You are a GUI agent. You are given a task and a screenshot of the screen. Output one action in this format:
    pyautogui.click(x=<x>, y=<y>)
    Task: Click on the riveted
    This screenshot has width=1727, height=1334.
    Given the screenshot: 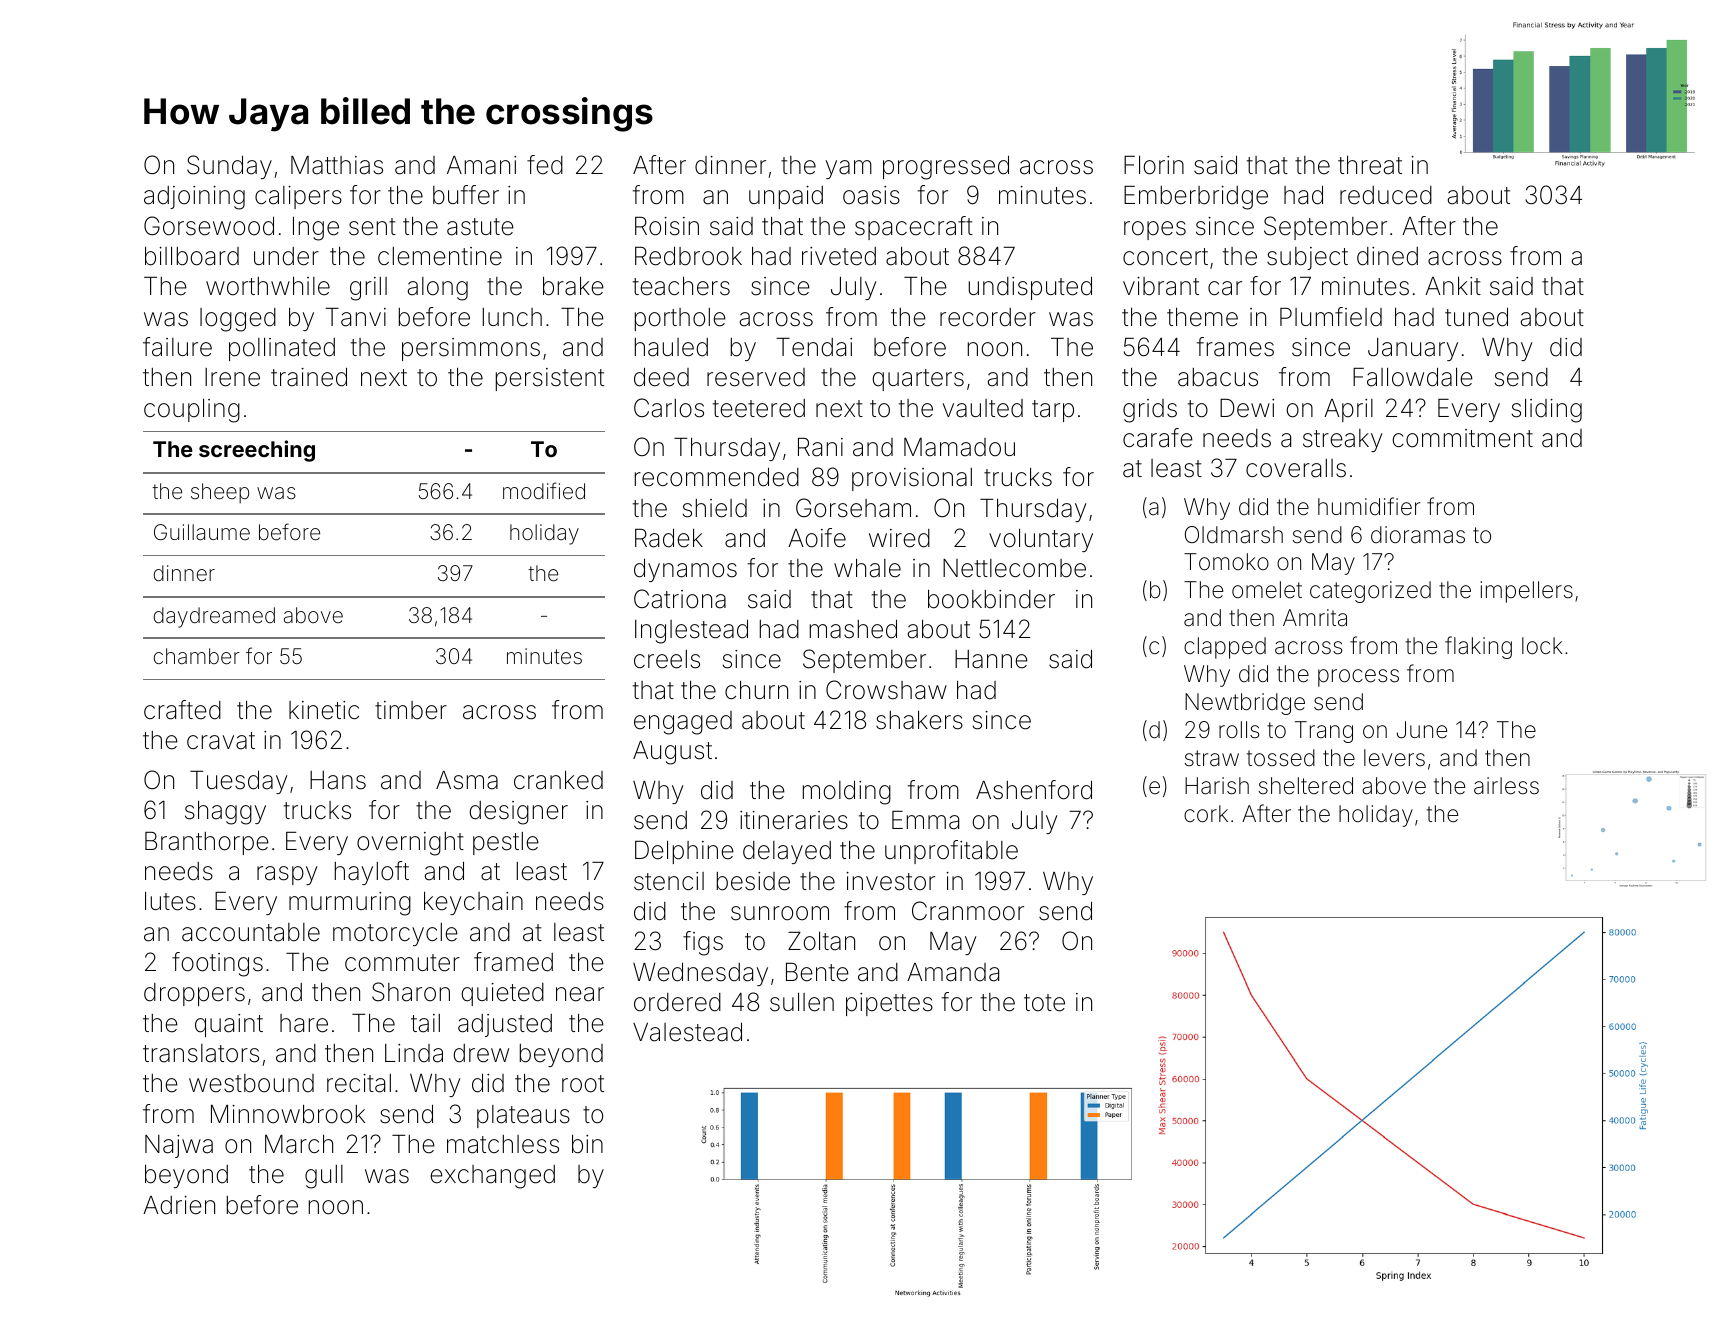 What is the action you would take?
    pyautogui.click(x=839, y=256)
